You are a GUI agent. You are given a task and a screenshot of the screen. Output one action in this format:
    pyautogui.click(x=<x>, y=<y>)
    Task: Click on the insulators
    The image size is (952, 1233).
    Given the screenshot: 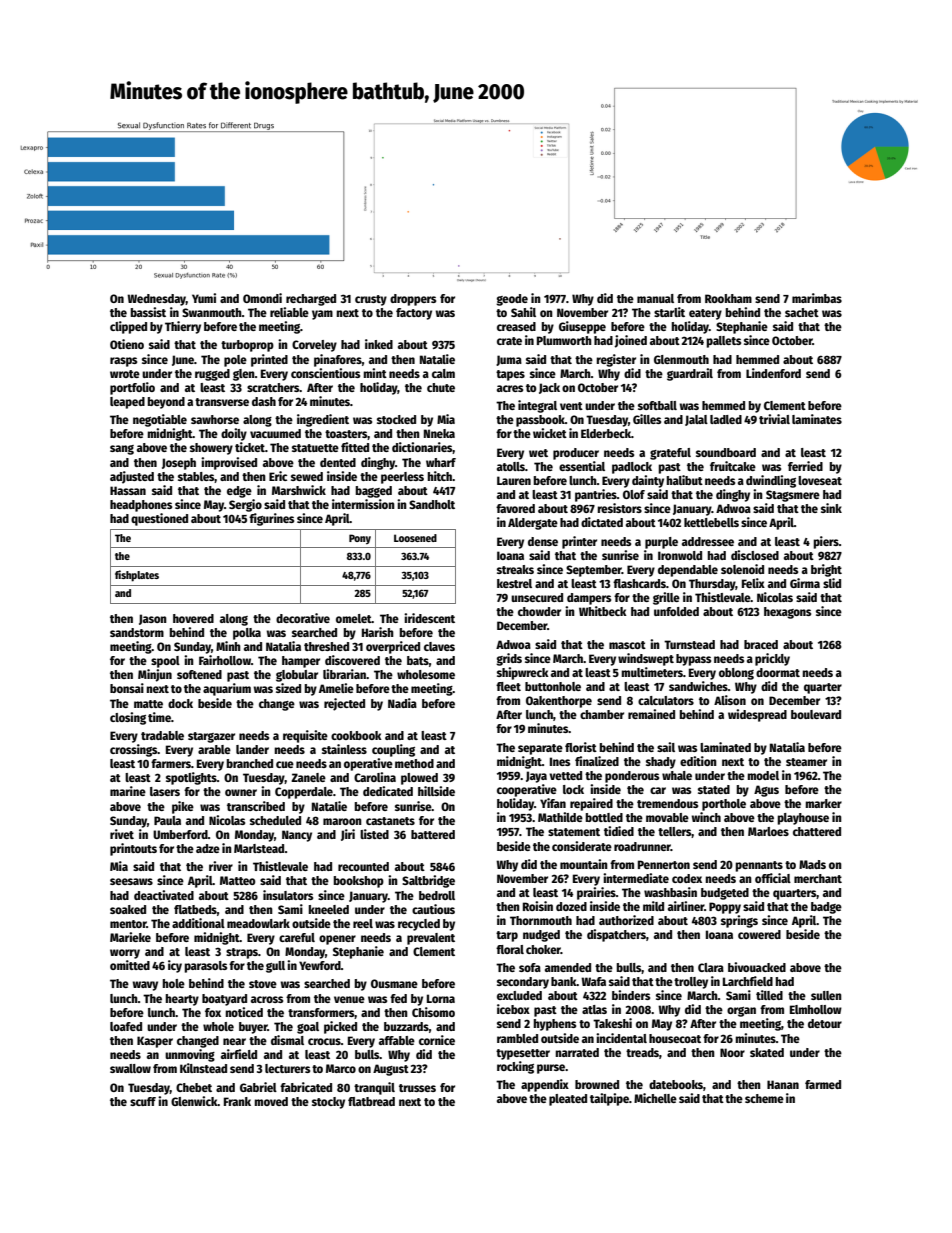 What is the action you would take?
    pyautogui.click(x=288, y=895)
